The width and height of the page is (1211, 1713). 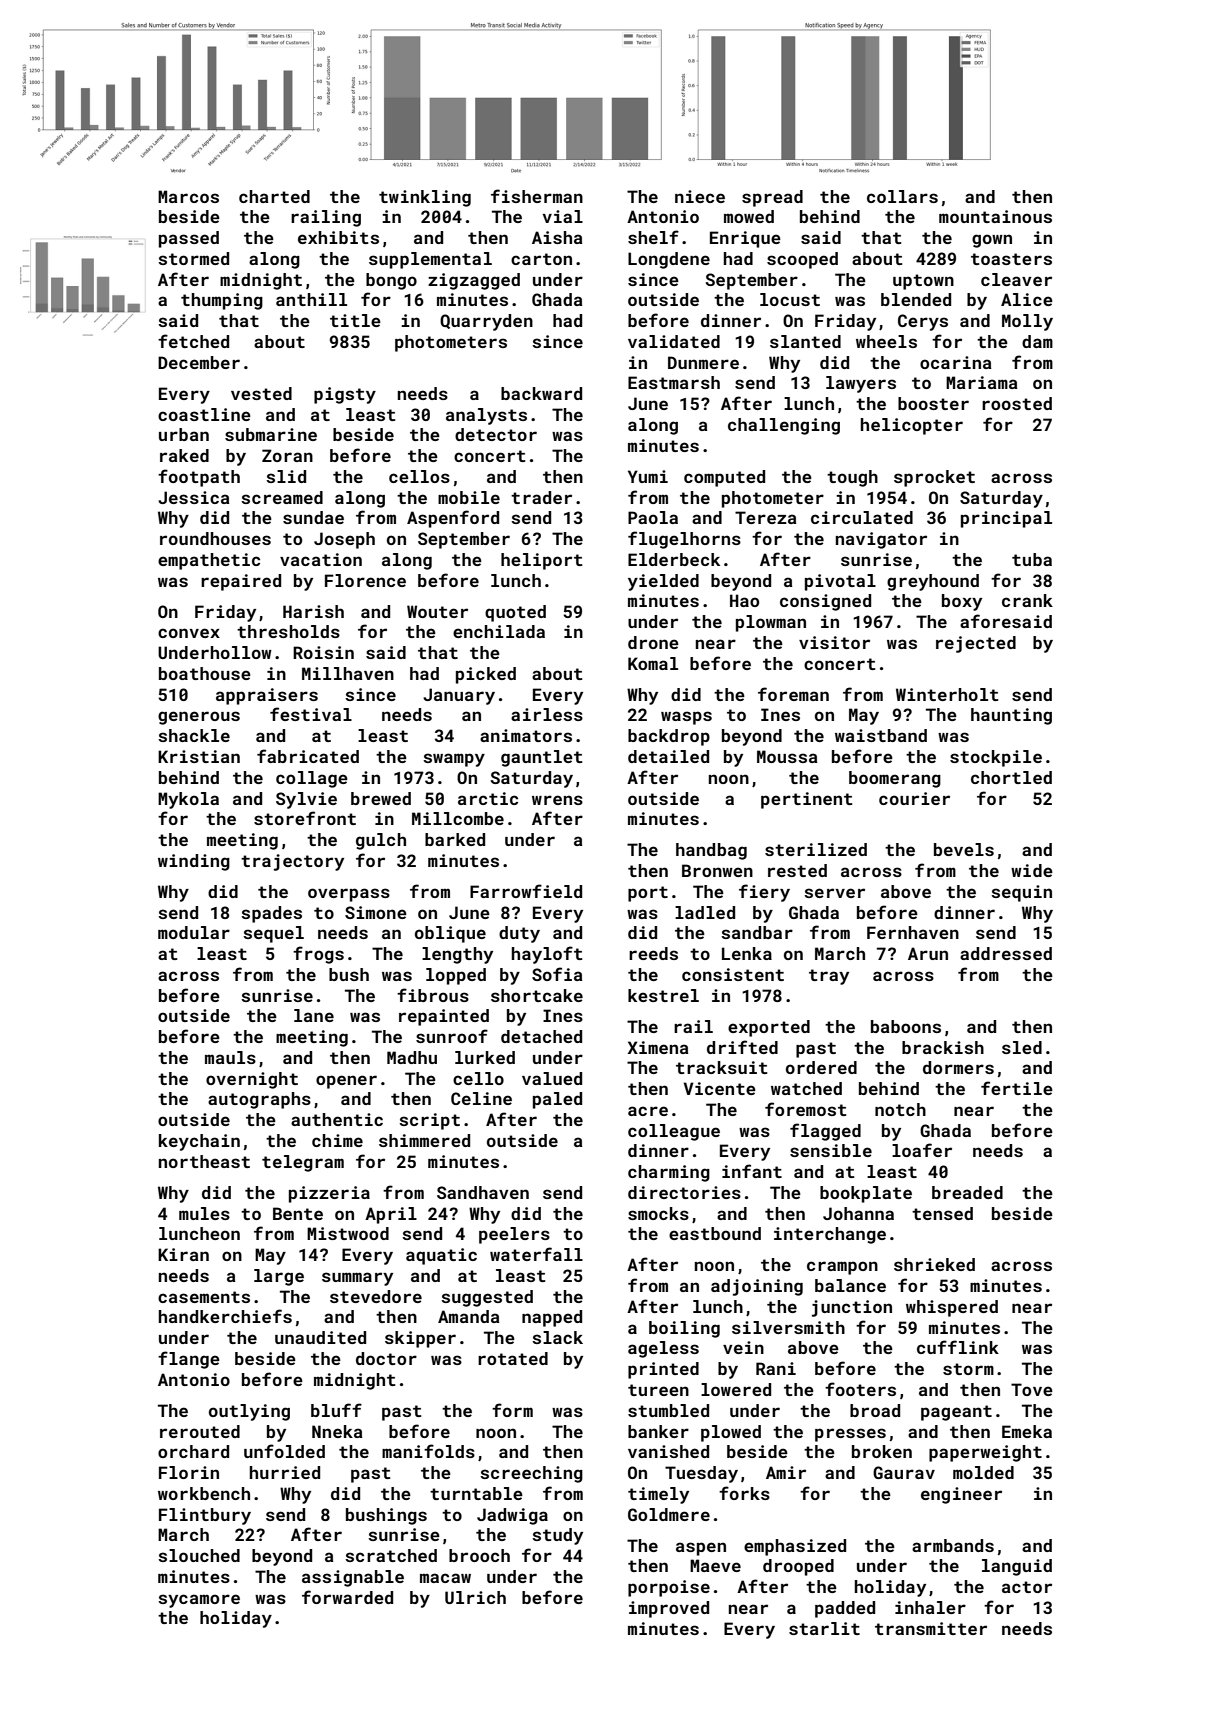 What do you see at coordinates (475, 1597) in the page?
I see `Ulrich` at bounding box center [475, 1597].
